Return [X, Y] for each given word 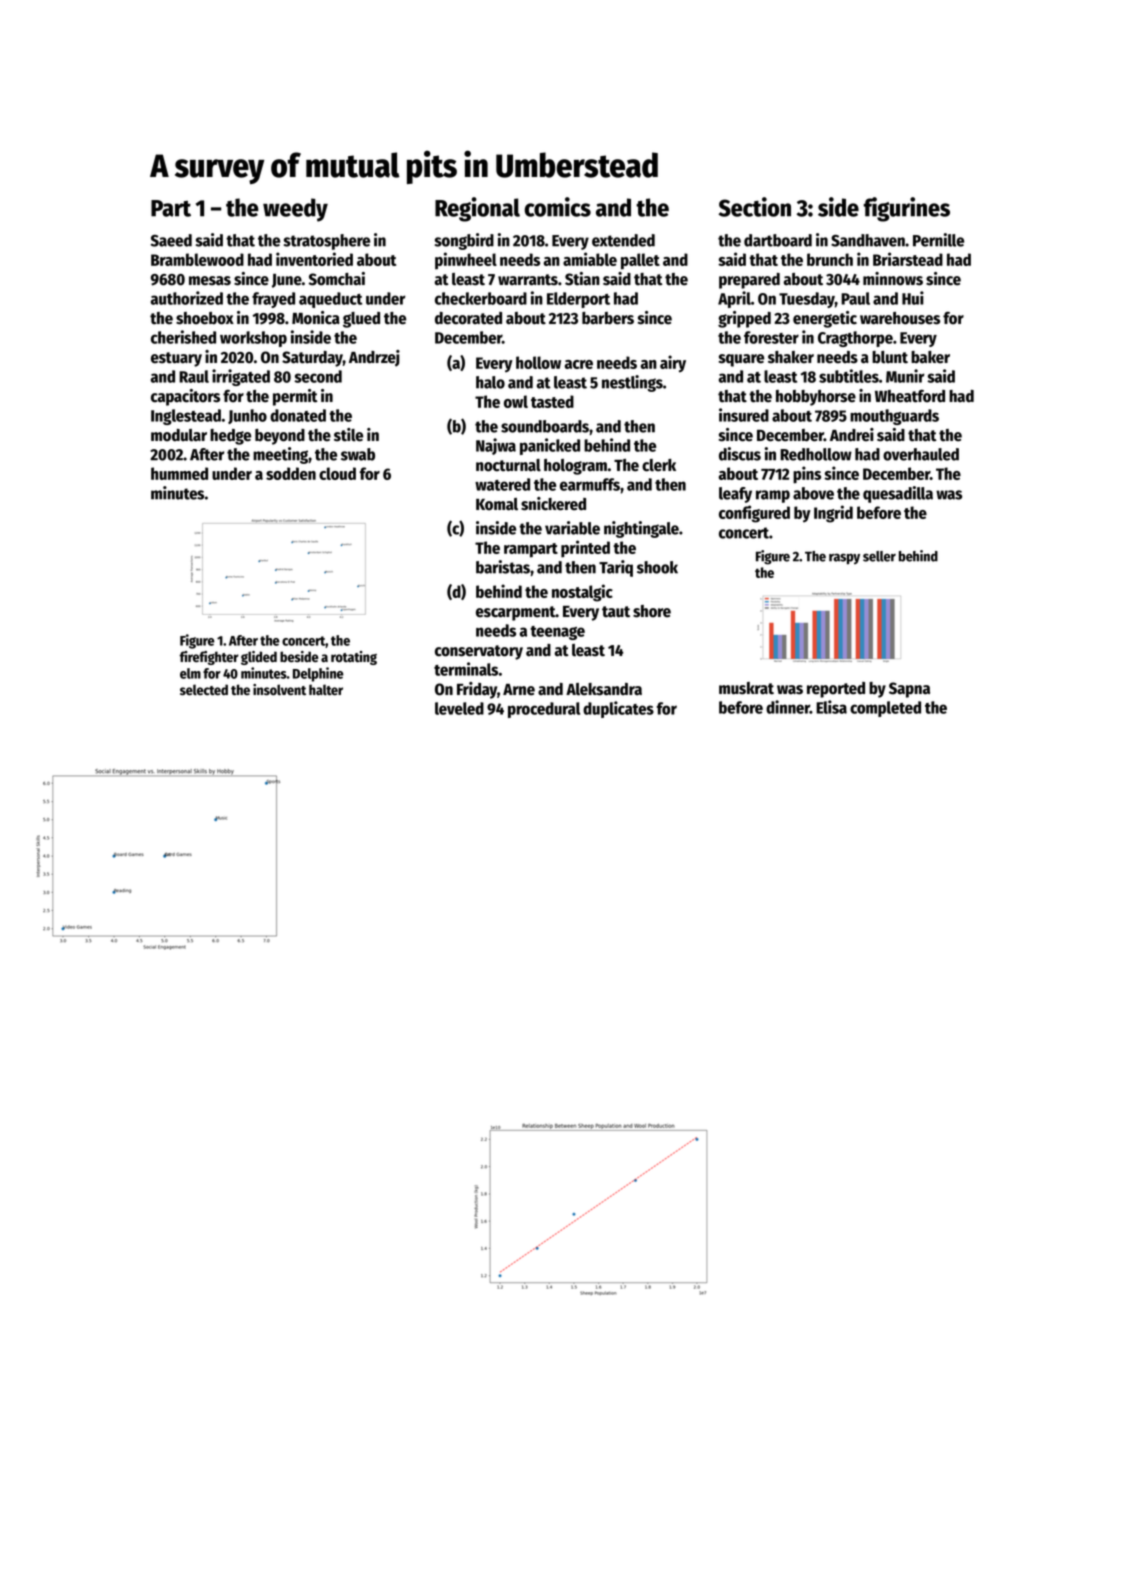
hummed [179, 473]
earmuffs [590, 484]
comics [558, 207]
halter [326, 689]
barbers [608, 318]
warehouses [900, 318]
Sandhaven [868, 240]
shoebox [205, 318]
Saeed [171, 240]
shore [652, 611]
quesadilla [898, 494]
